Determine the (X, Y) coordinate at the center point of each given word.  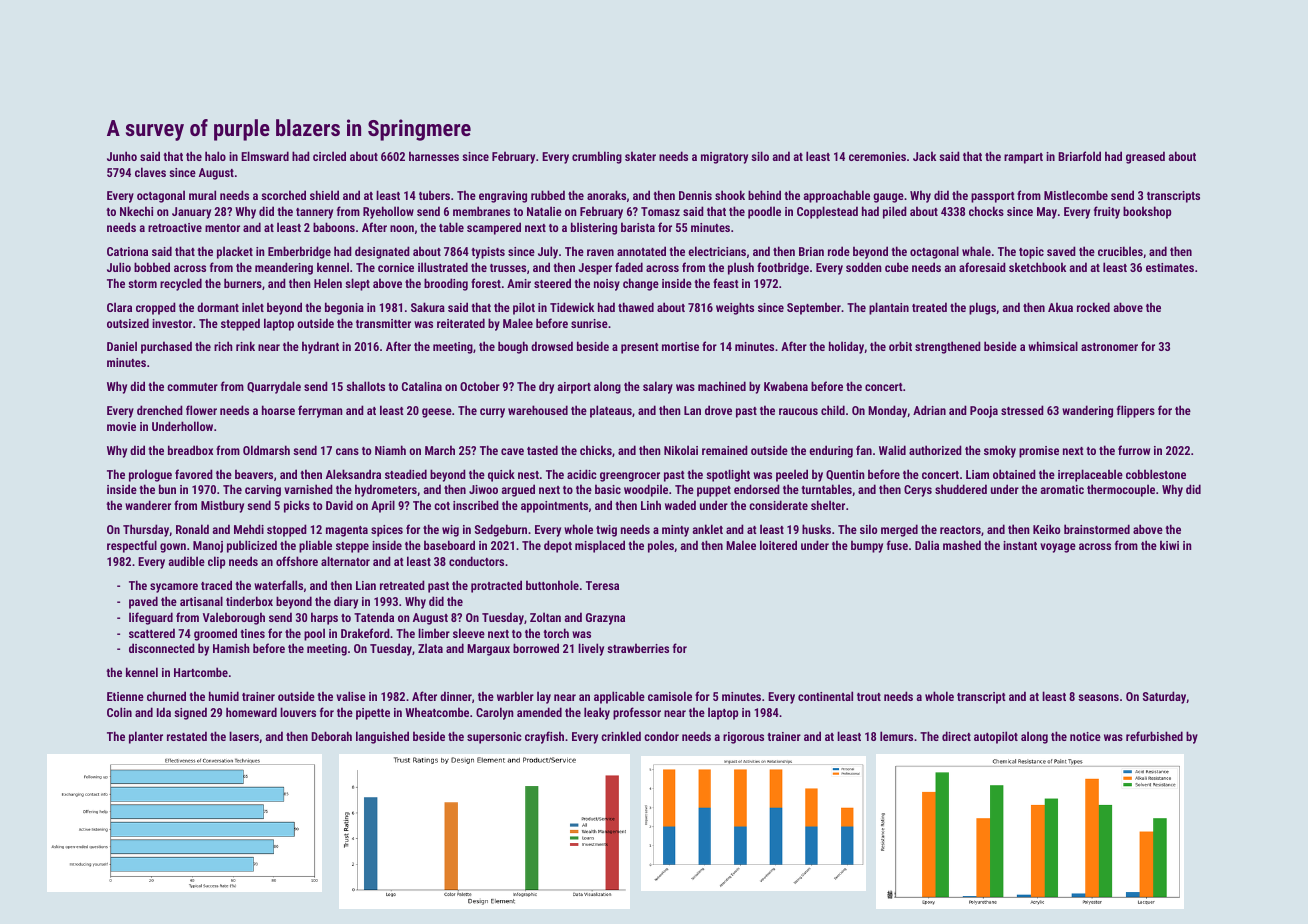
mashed (962, 545)
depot (558, 546)
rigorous (743, 738)
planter (146, 737)
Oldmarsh (266, 450)
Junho (122, 156)
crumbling (597, 157)
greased (1145, 157)
